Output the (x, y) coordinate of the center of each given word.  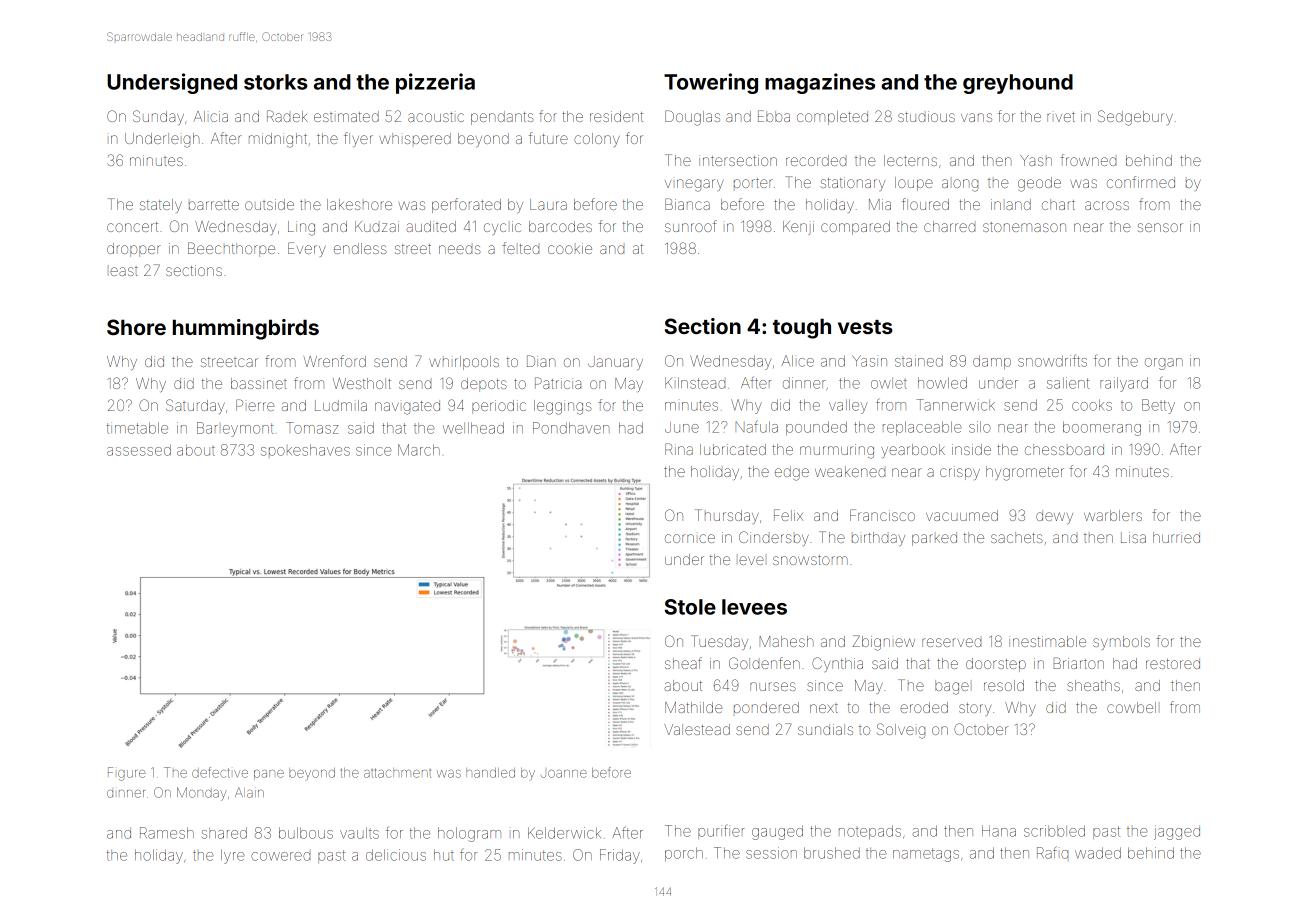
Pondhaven (571, 428)
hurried (1176, 537)
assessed (139, 450)
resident (616, 116)
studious (926, 116)
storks (276, 82)
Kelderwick (564, 833)
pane (269, 775)
